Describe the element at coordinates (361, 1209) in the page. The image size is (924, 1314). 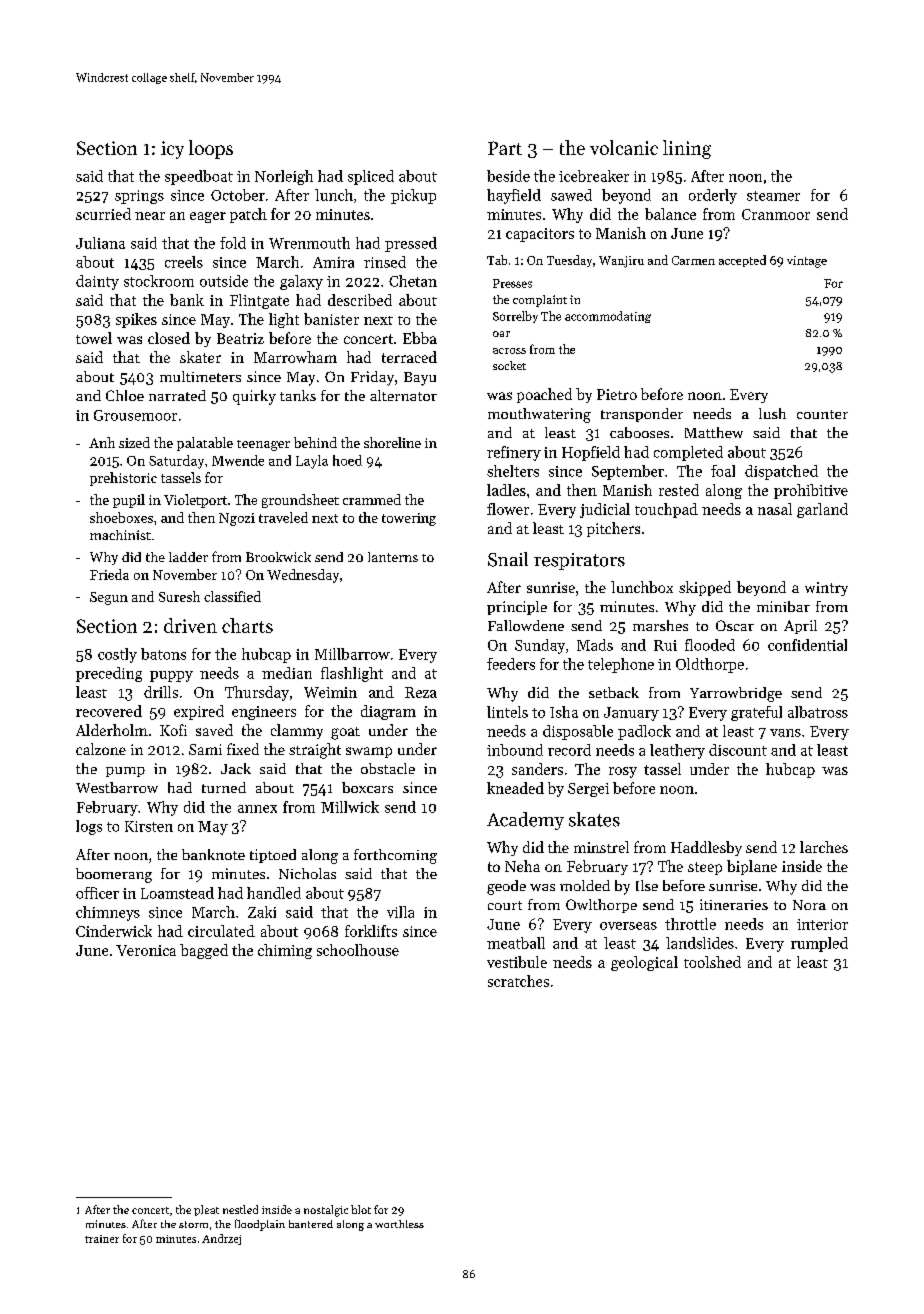
I see `blot` at that location.
